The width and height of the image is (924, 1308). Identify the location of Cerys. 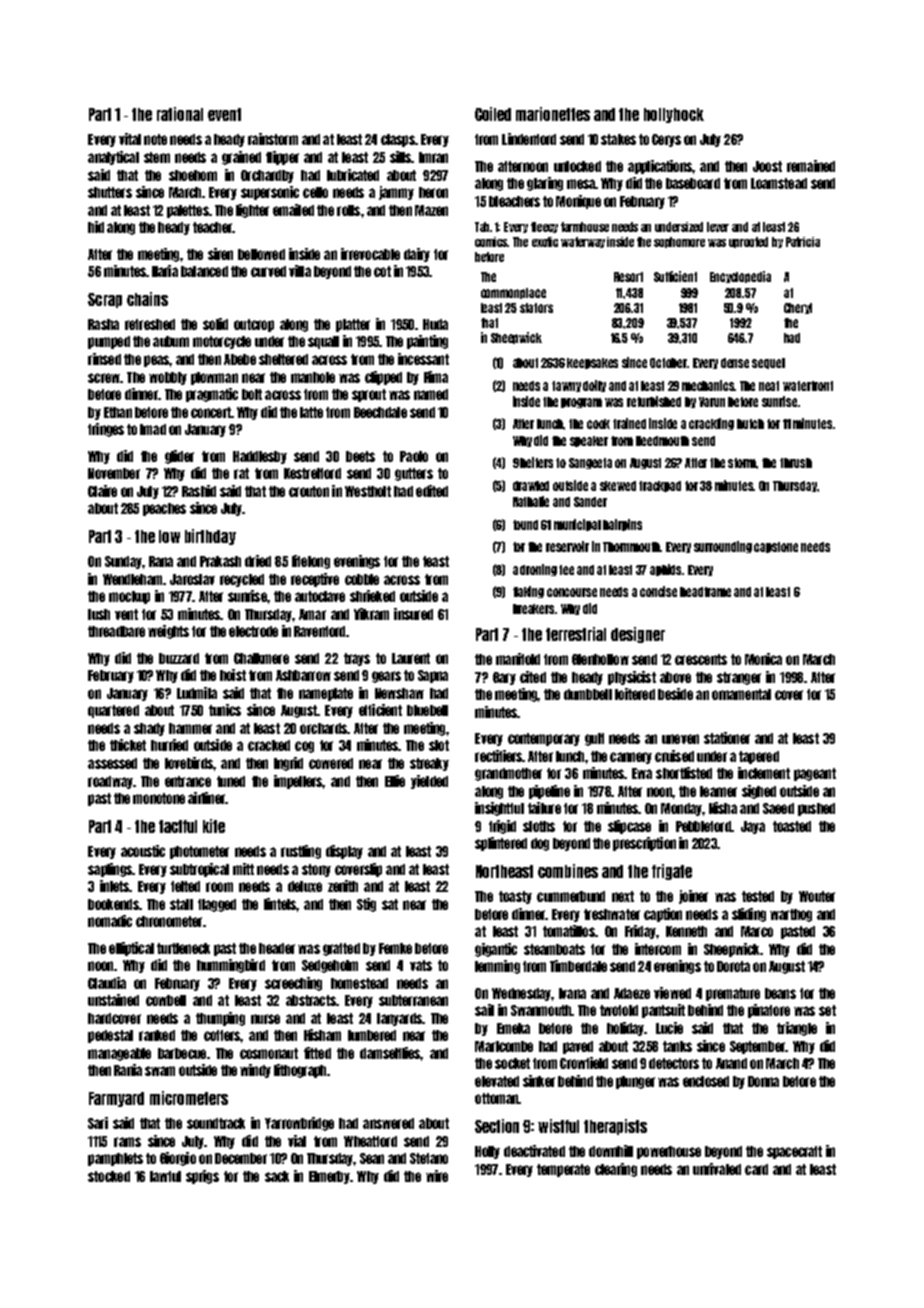
(666, 140).
